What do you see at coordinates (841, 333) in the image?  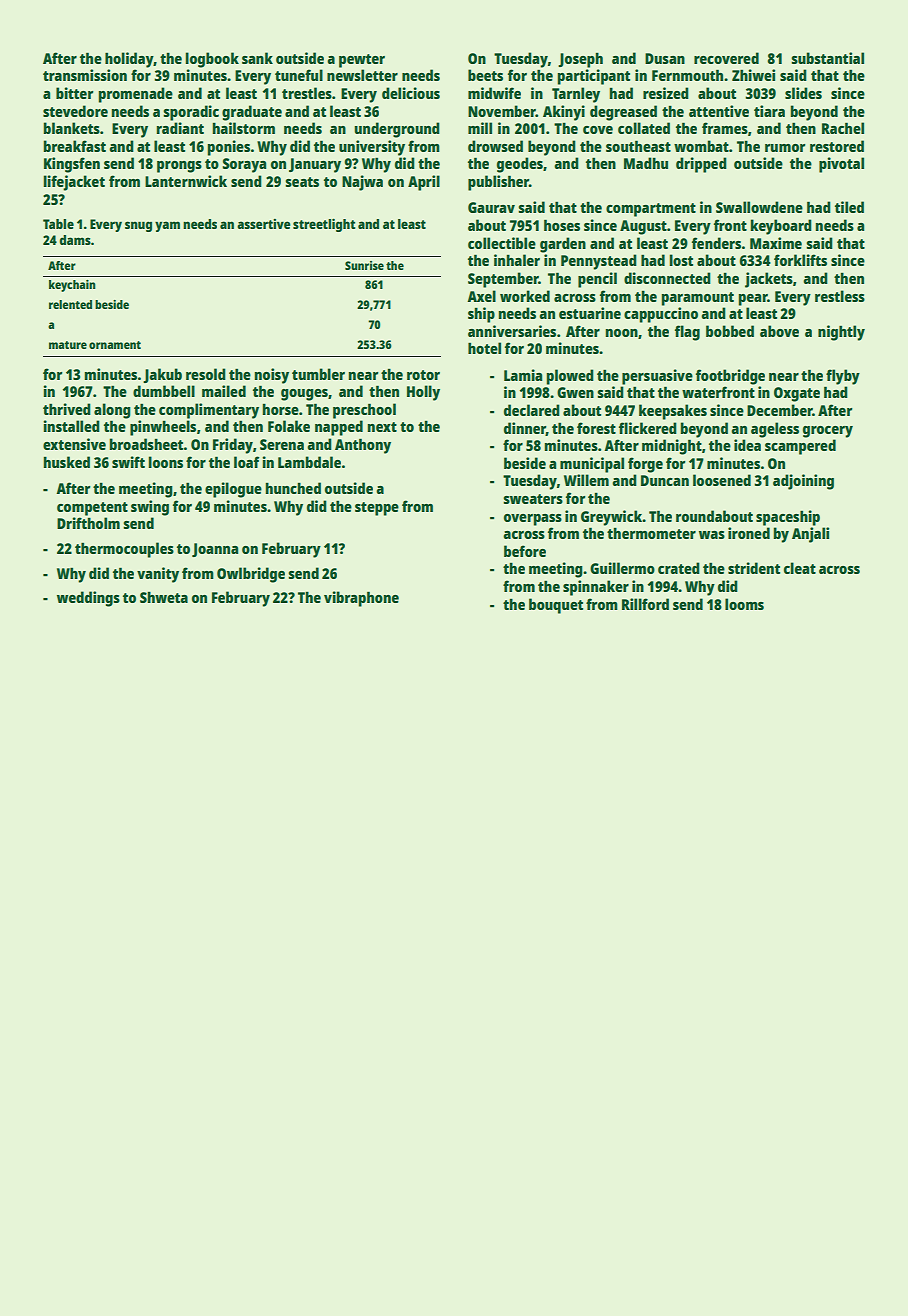 I see `nightly` at bounding box center [841, 333].
